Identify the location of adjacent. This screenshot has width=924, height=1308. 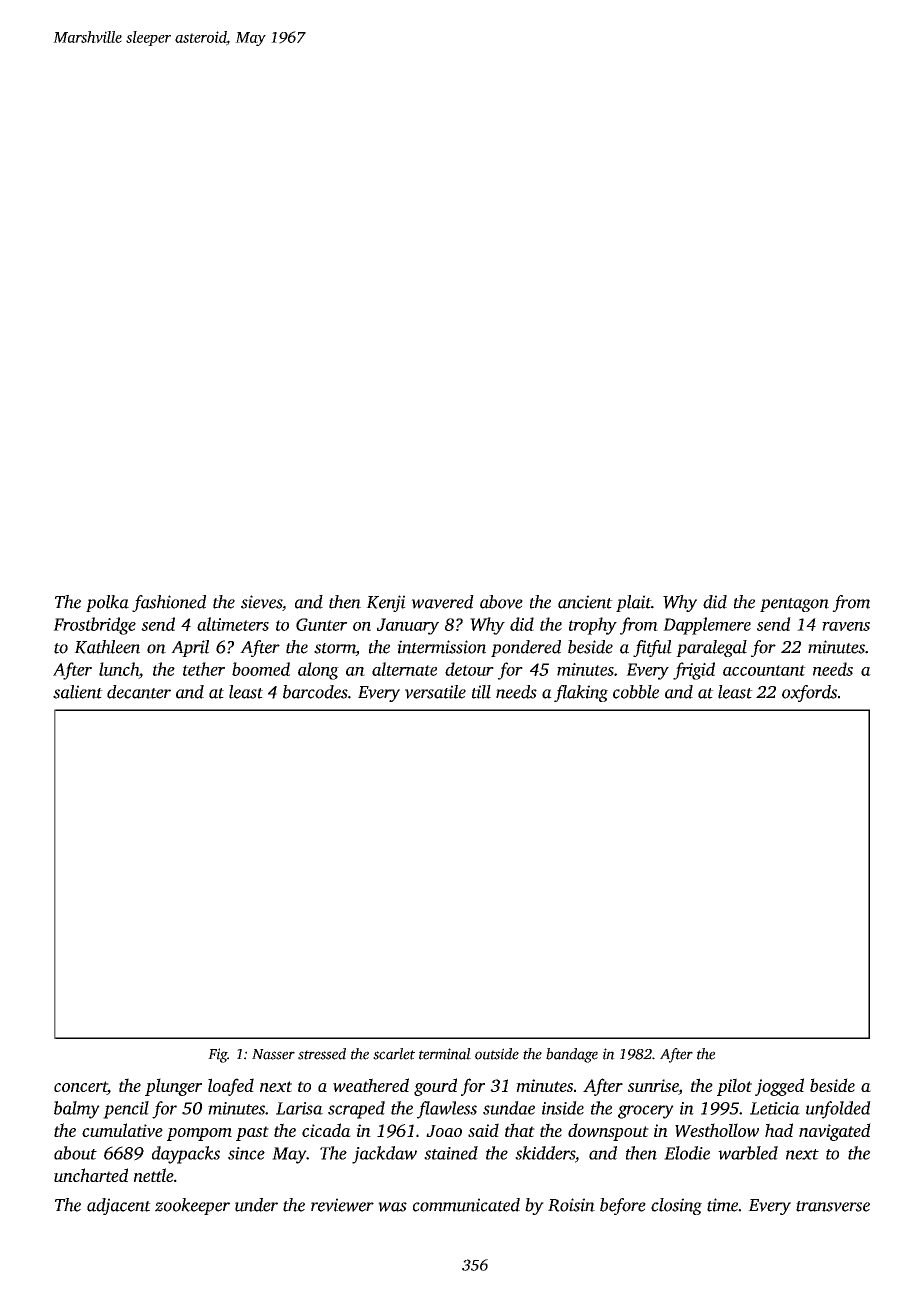
(119, 1206).
